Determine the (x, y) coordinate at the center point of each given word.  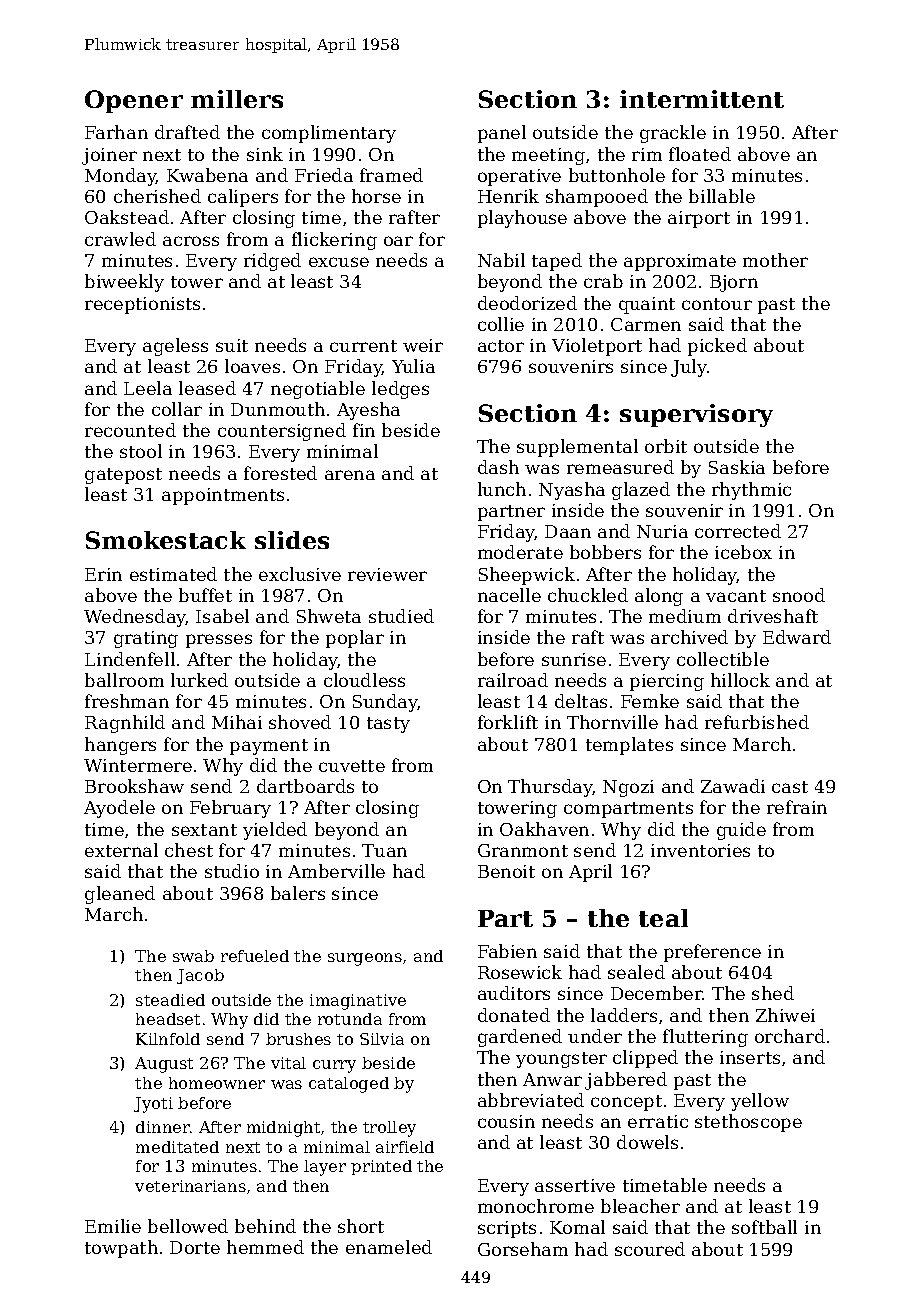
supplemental (577, 448)
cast (790, 787)
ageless (175, 347)
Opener (134, 101)
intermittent (702, 99)
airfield (405, 1147)
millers (237, 99)
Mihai (237, 722)
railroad (513, 680)
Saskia (737, 467)
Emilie (113, 1226)
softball (764, 1227)
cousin (506, 1121)
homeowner (217, 1083)
